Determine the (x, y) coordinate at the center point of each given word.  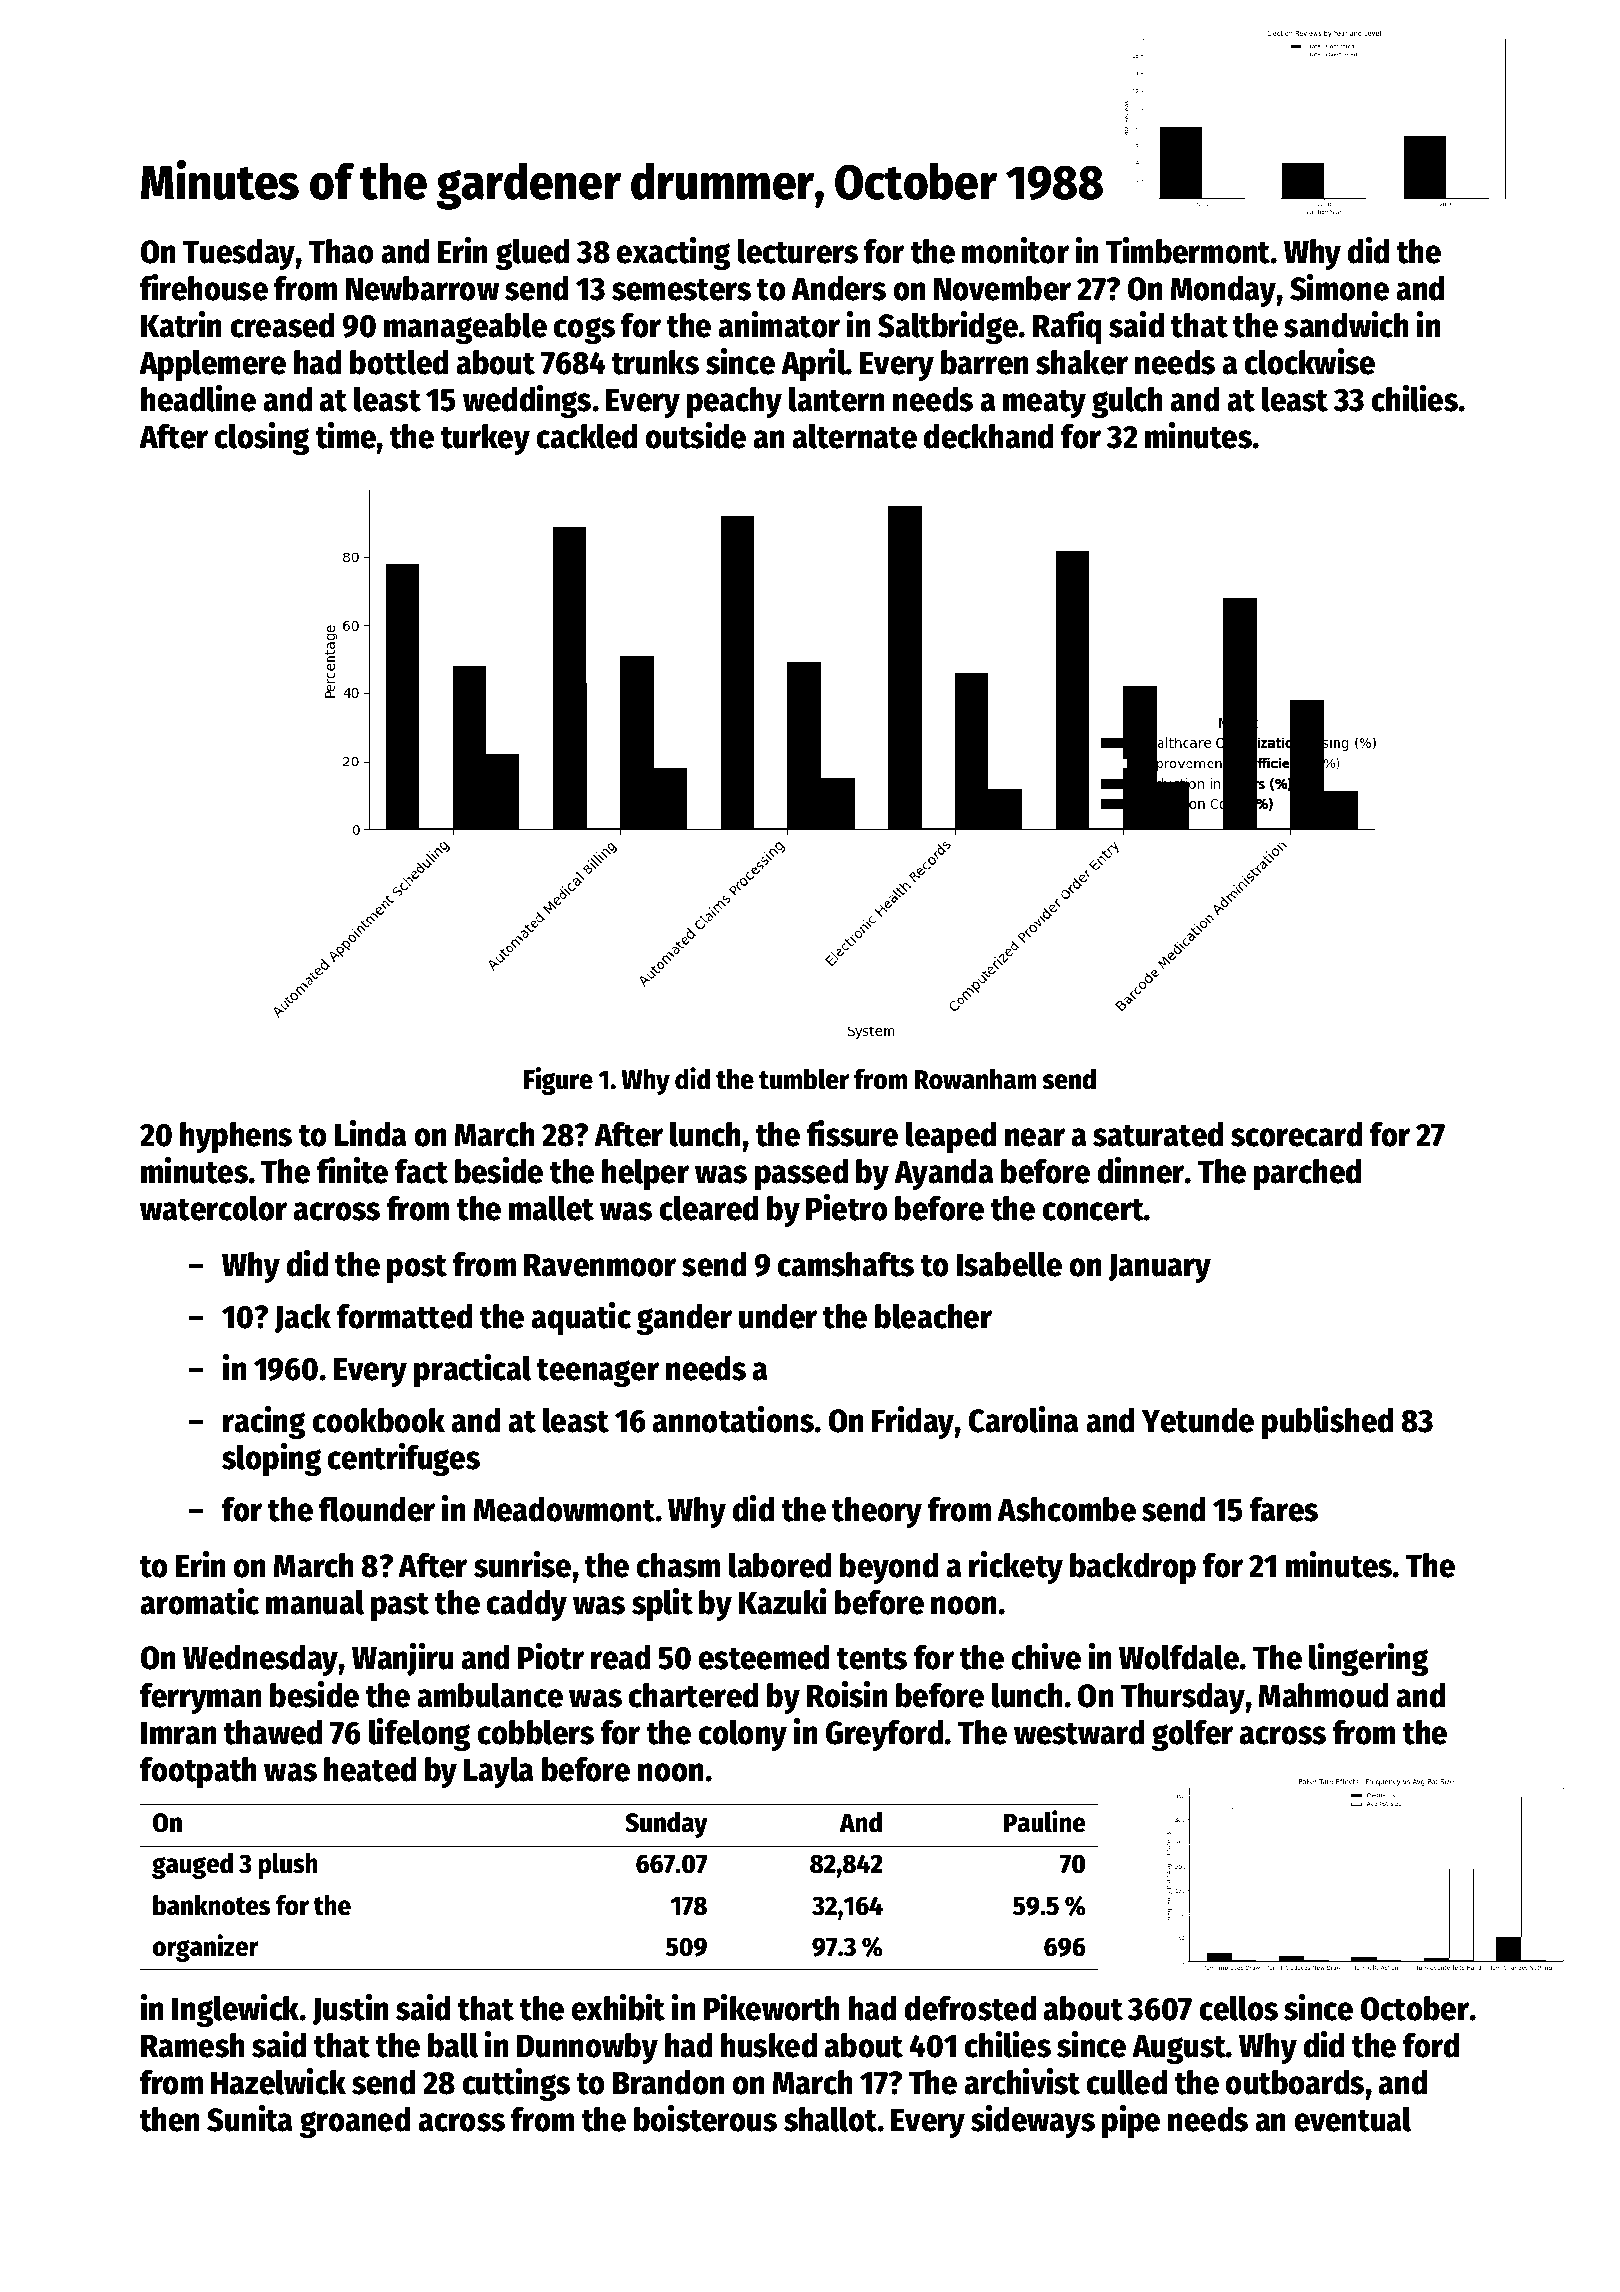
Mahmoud (1323, 1695)
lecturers (798, 251)
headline (198, 398)
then (170, 2119)
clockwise (1309, 361)
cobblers (535, 1732)
